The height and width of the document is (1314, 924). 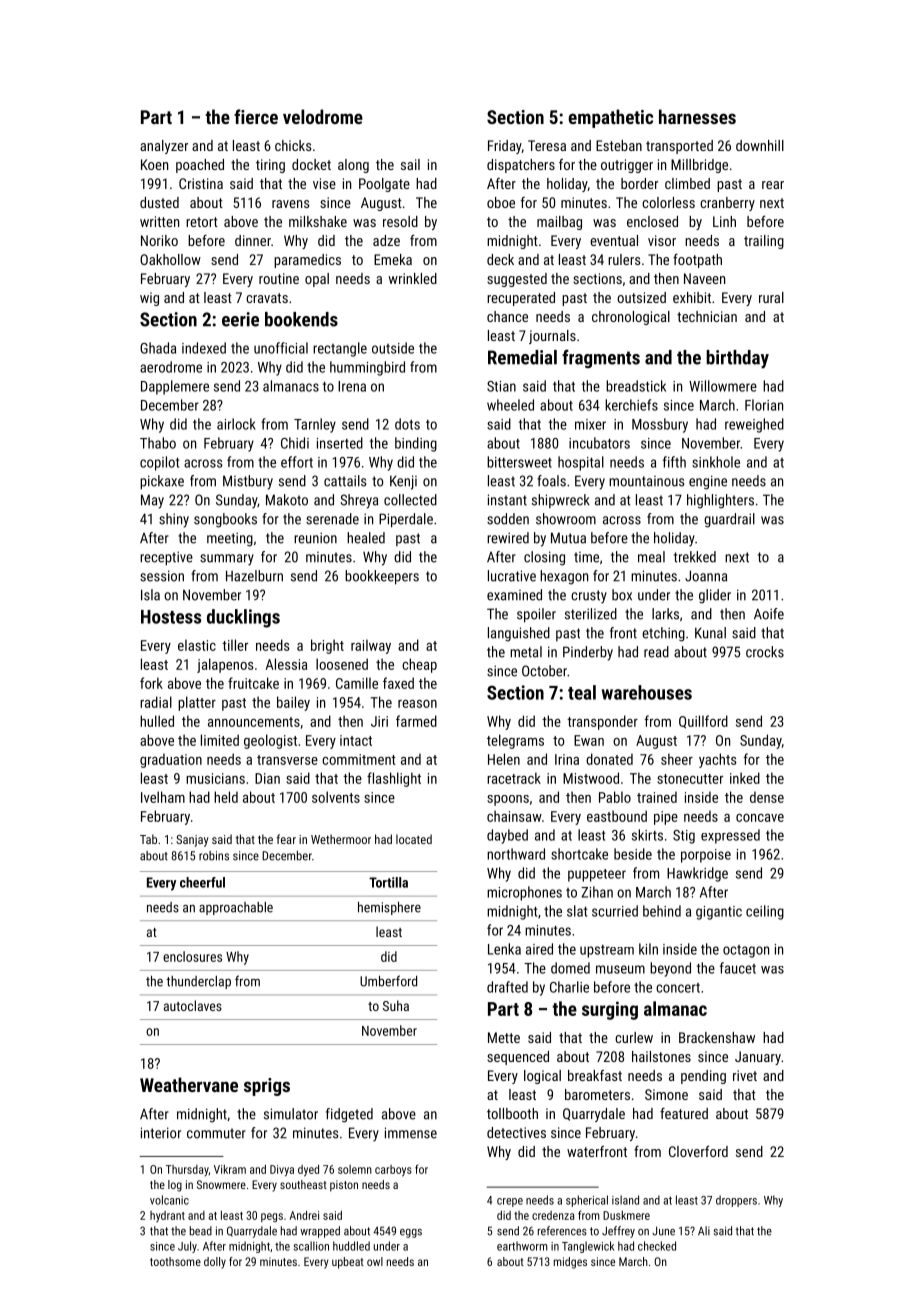 What do you see at coordinates (149, 299) in the document?
I see `wig` at bounding box center [149, 299].
